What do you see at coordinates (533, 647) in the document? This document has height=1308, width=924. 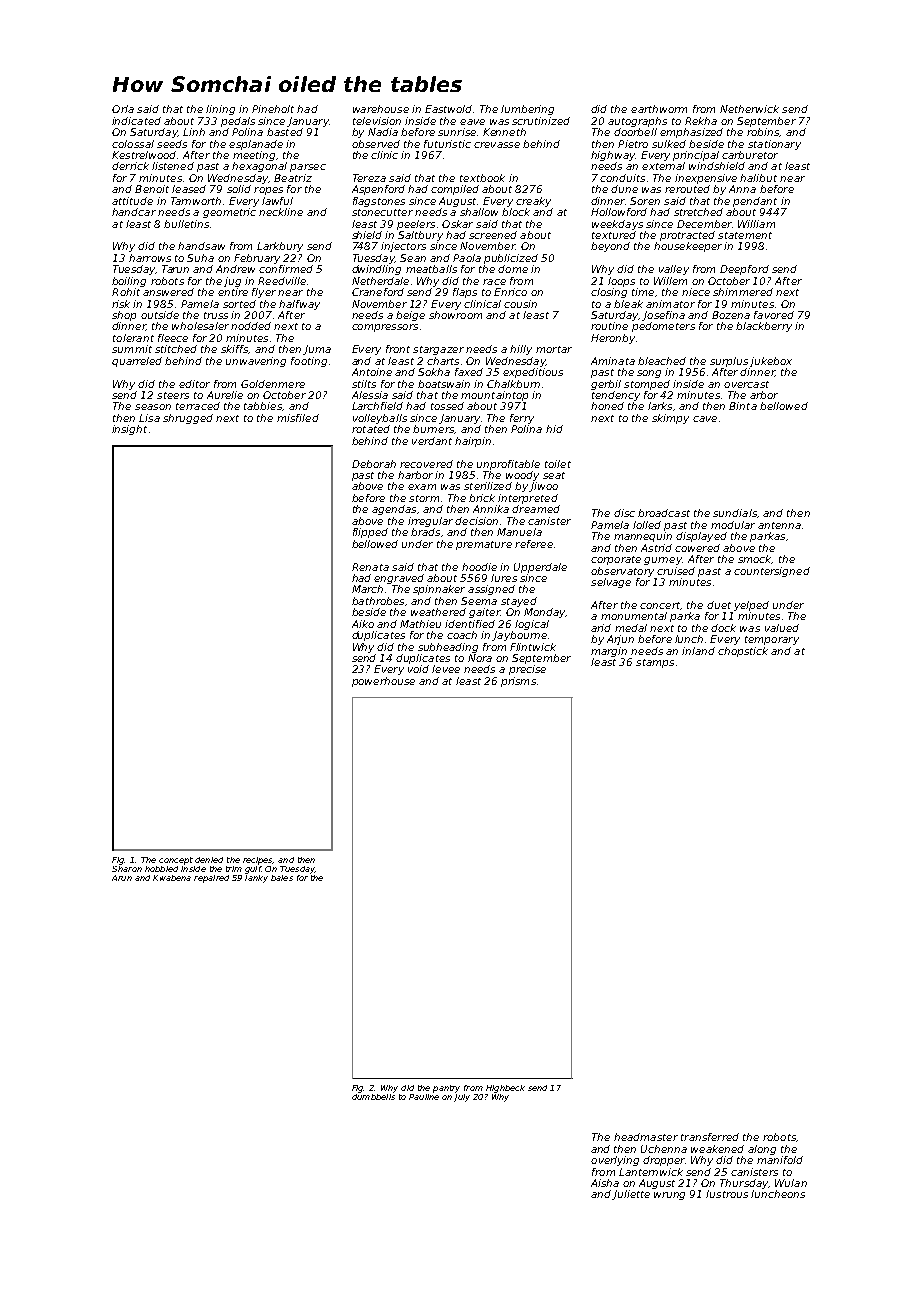 I see `Flintwick` at bounding box center [533, 647].
